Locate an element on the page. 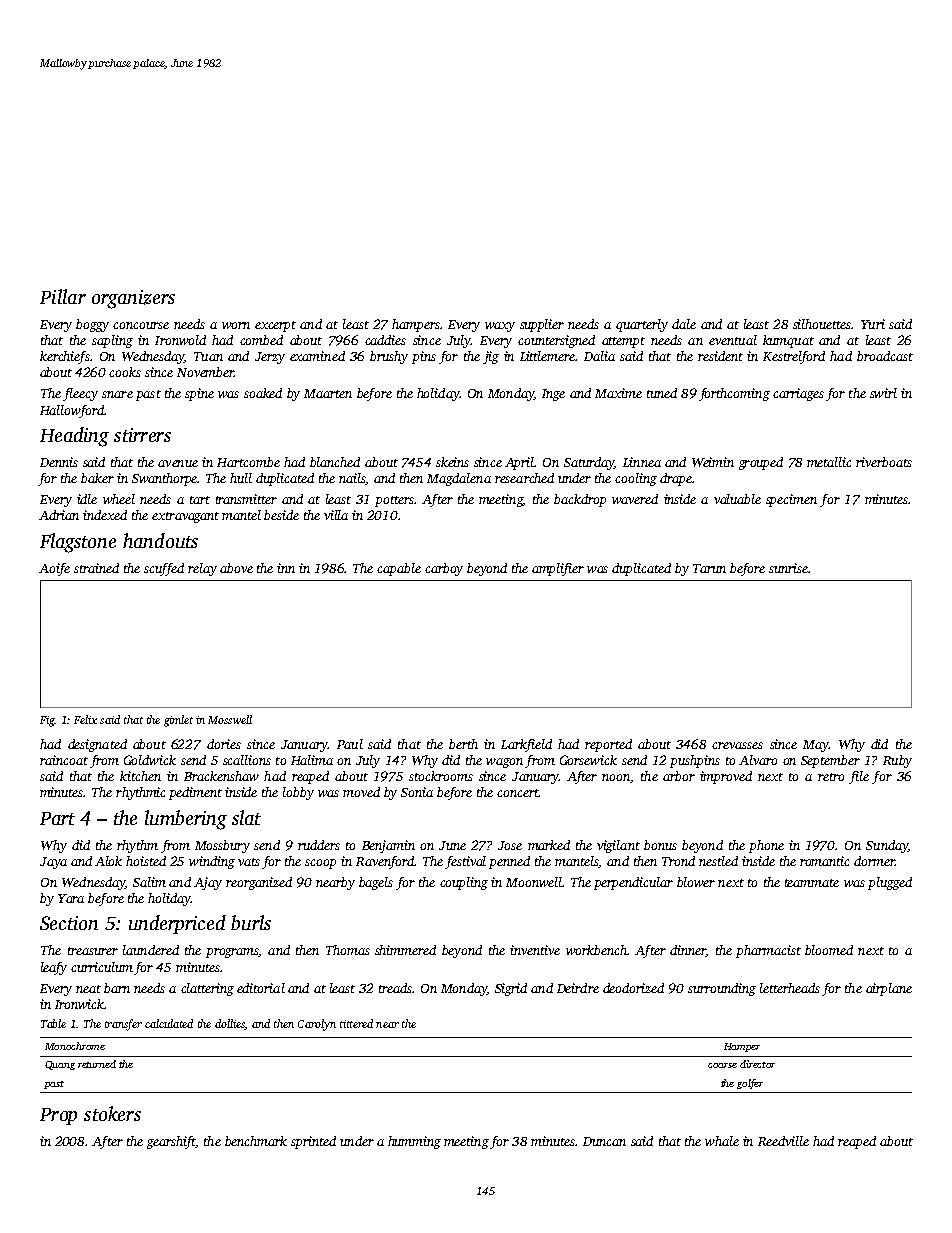 This image has height=1233, width=952. Gorsewick is located at coordinates (588, 760).
